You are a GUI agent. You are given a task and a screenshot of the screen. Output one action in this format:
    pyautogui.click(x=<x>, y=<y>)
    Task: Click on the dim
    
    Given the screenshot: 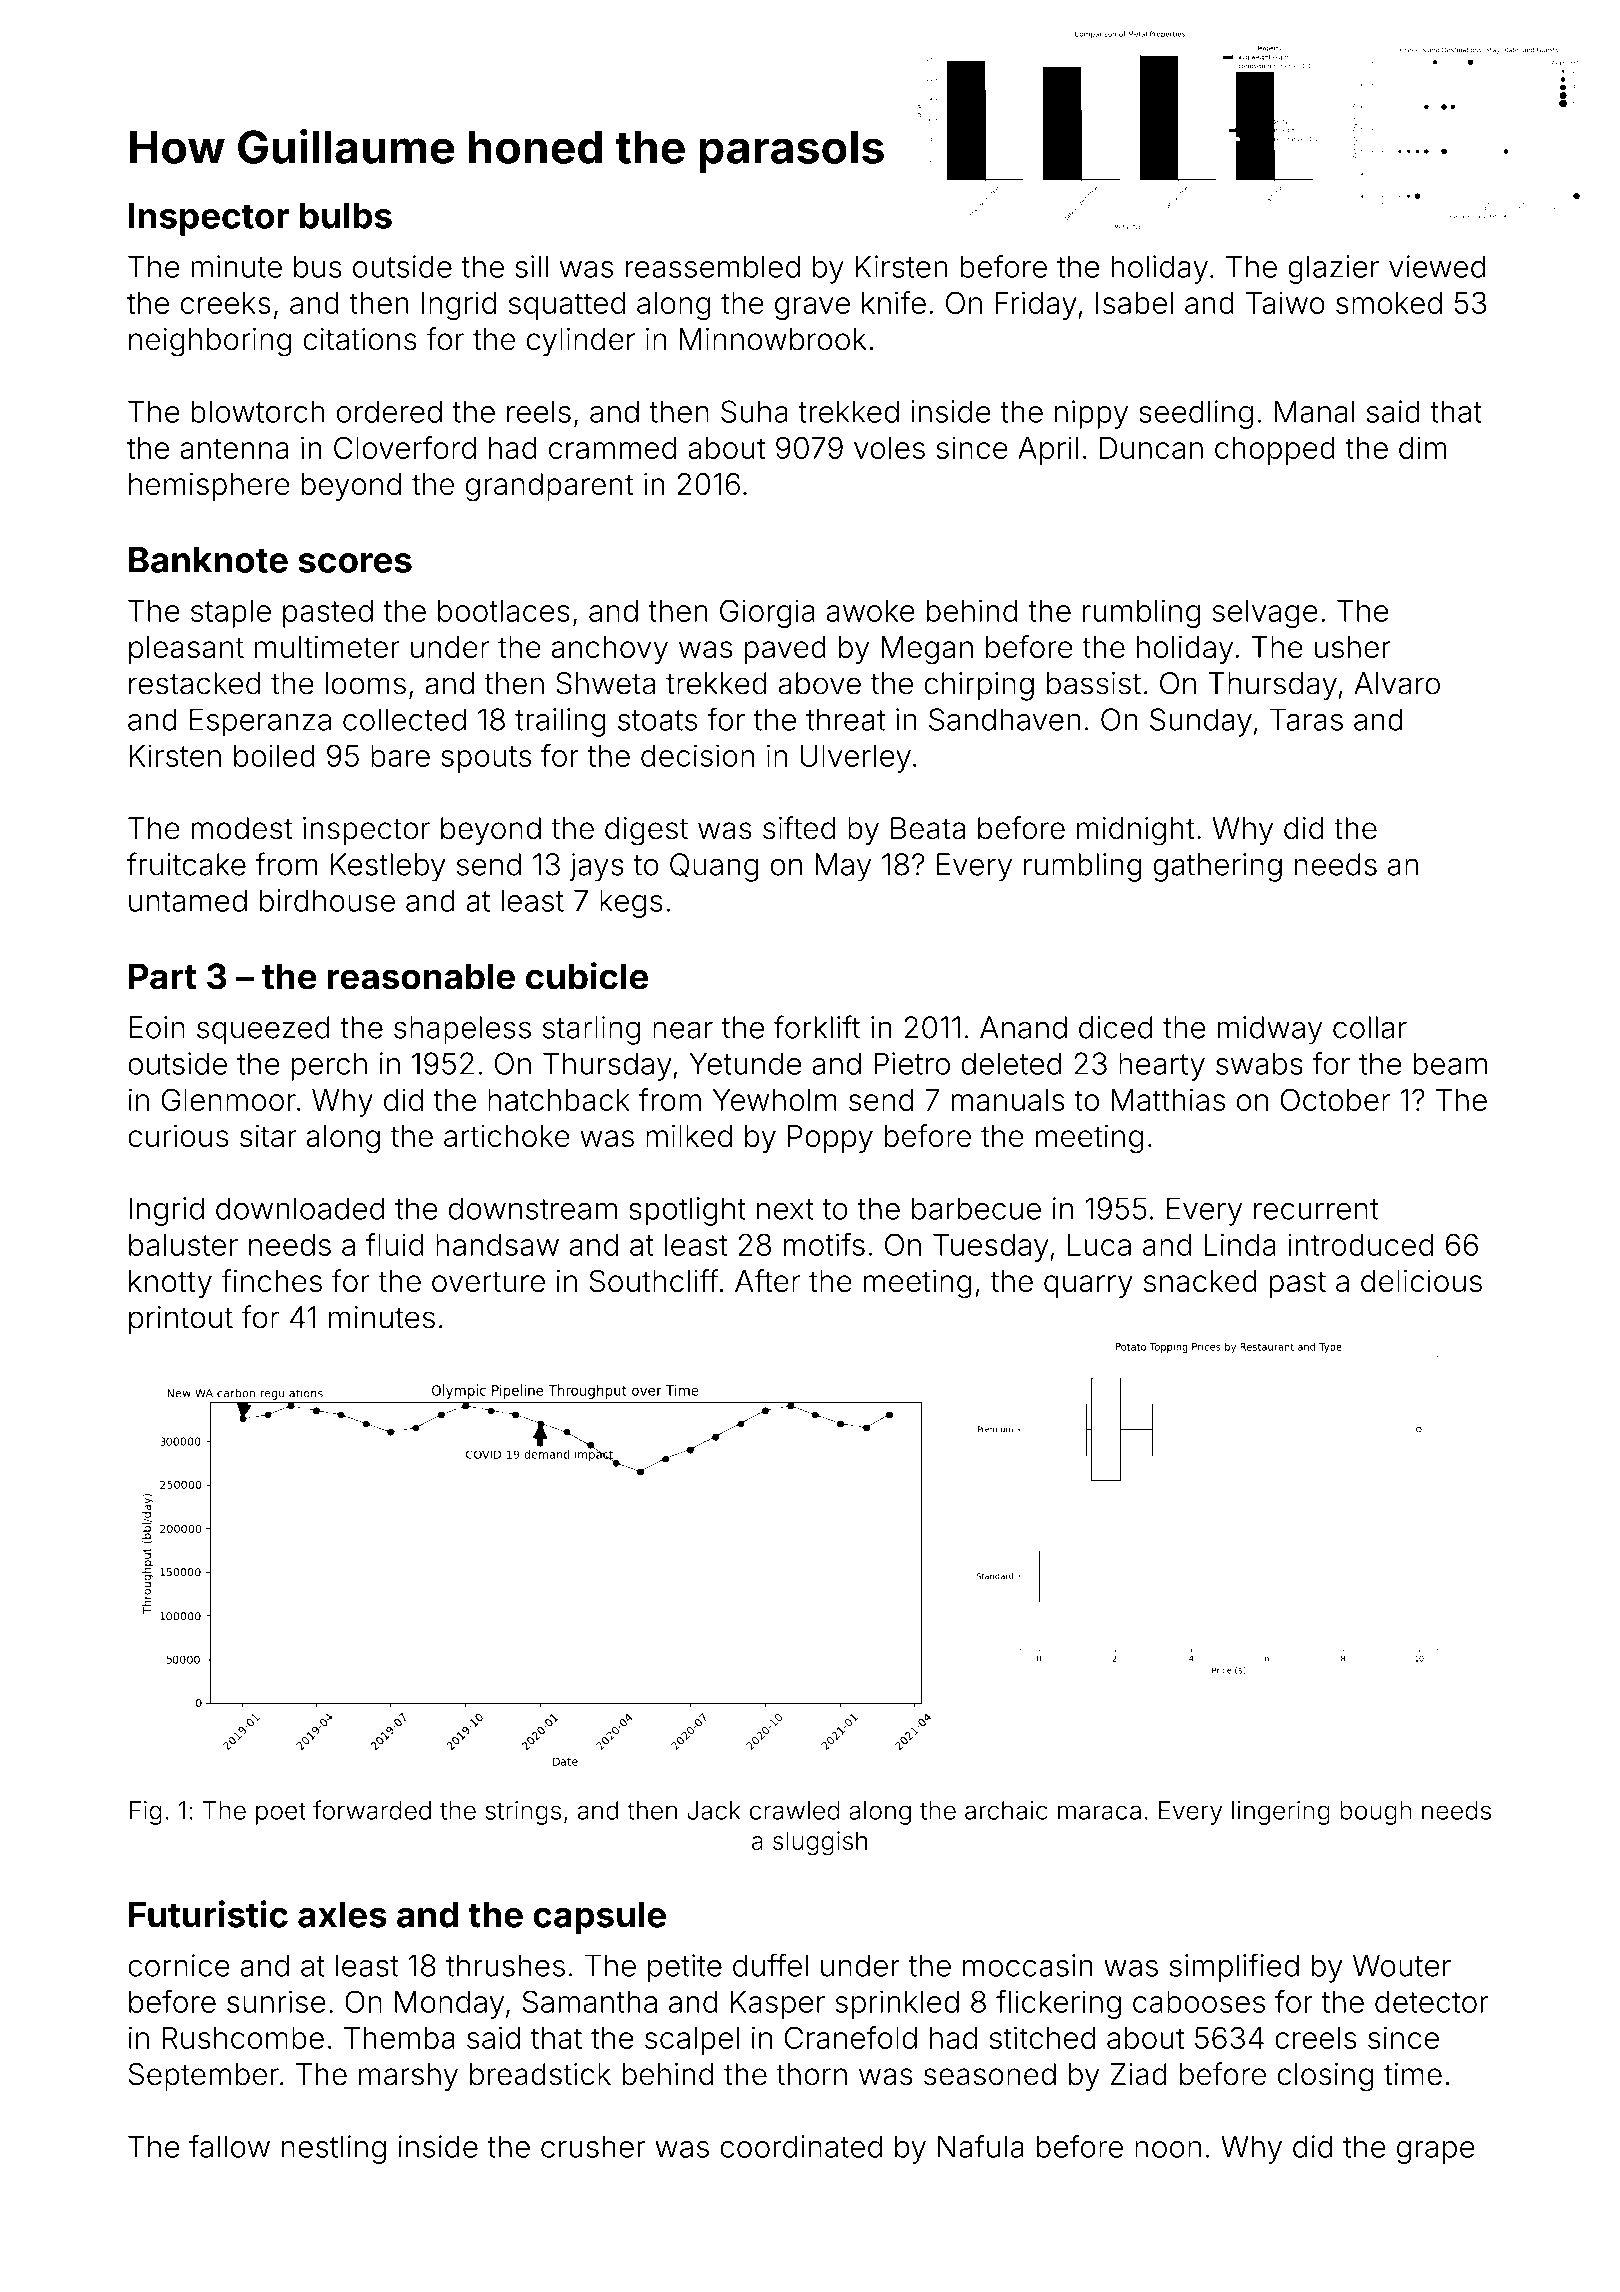 What is the action you would take?
    pyautogui.click(x=1423, y=447)
